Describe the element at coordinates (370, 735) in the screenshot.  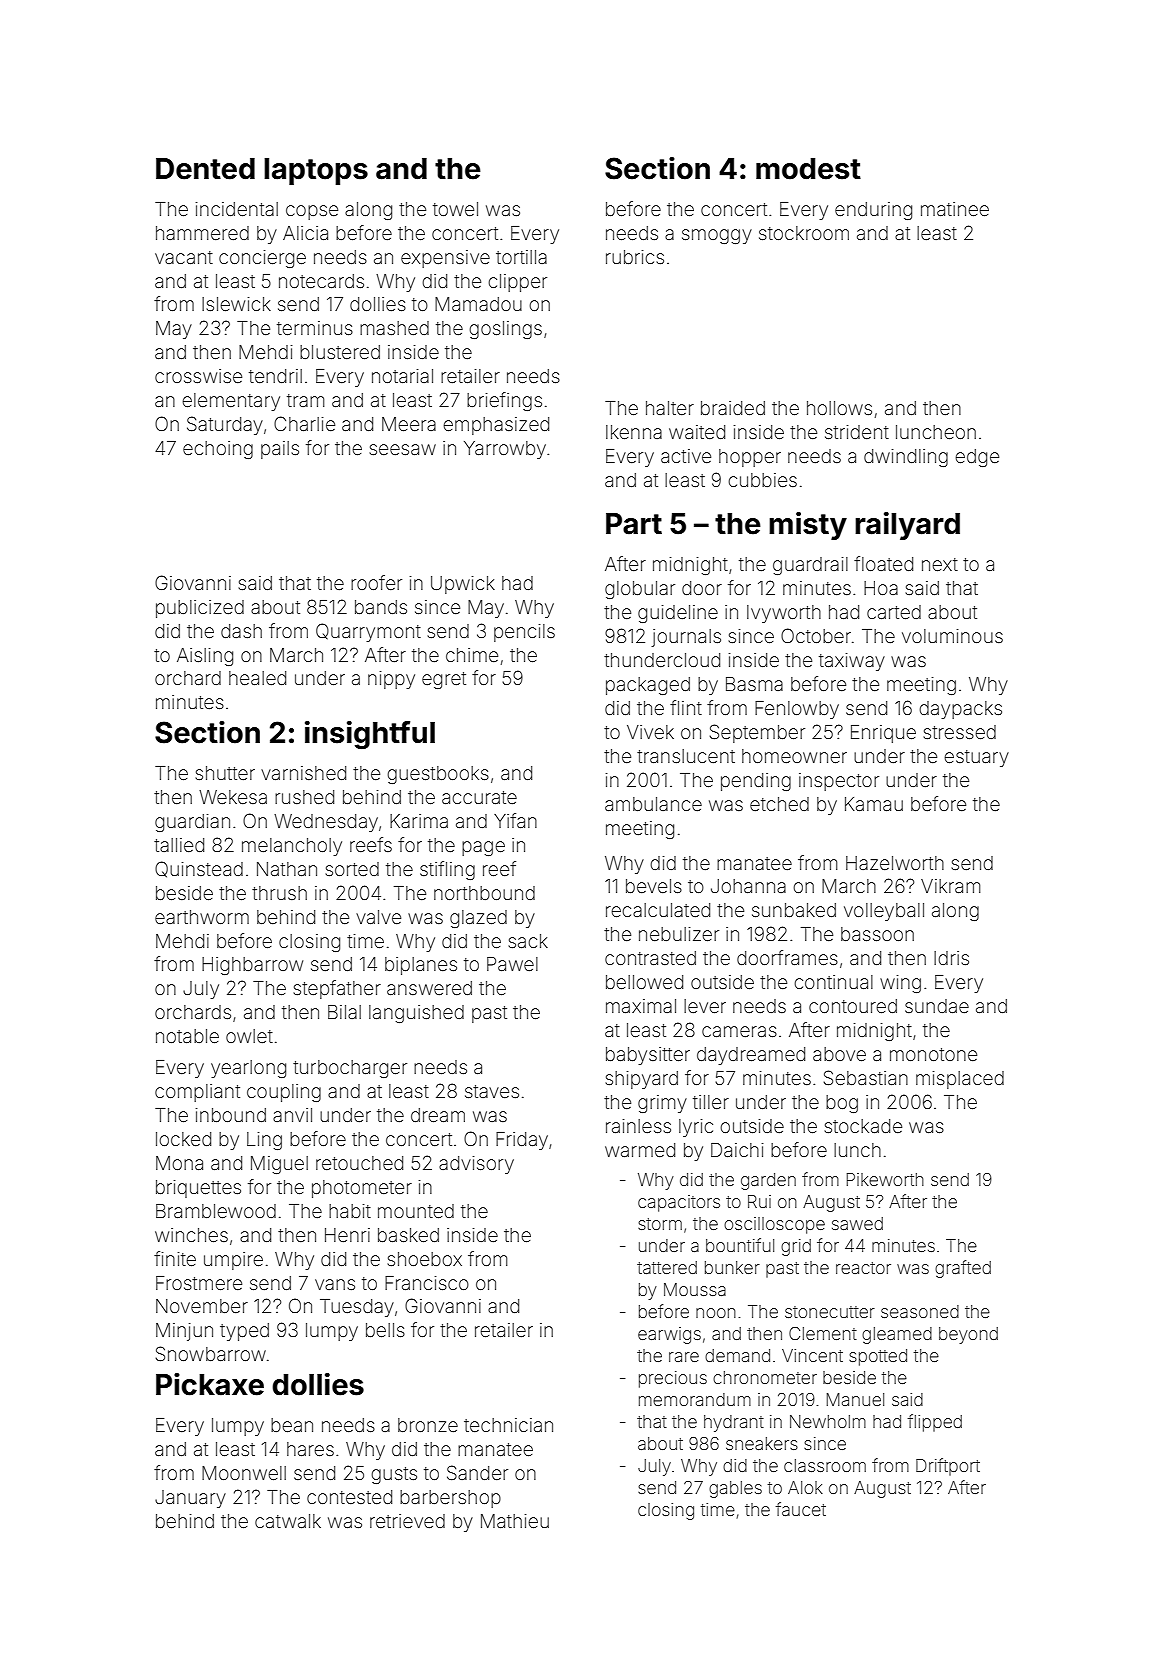
I see `insightful` at that location.
